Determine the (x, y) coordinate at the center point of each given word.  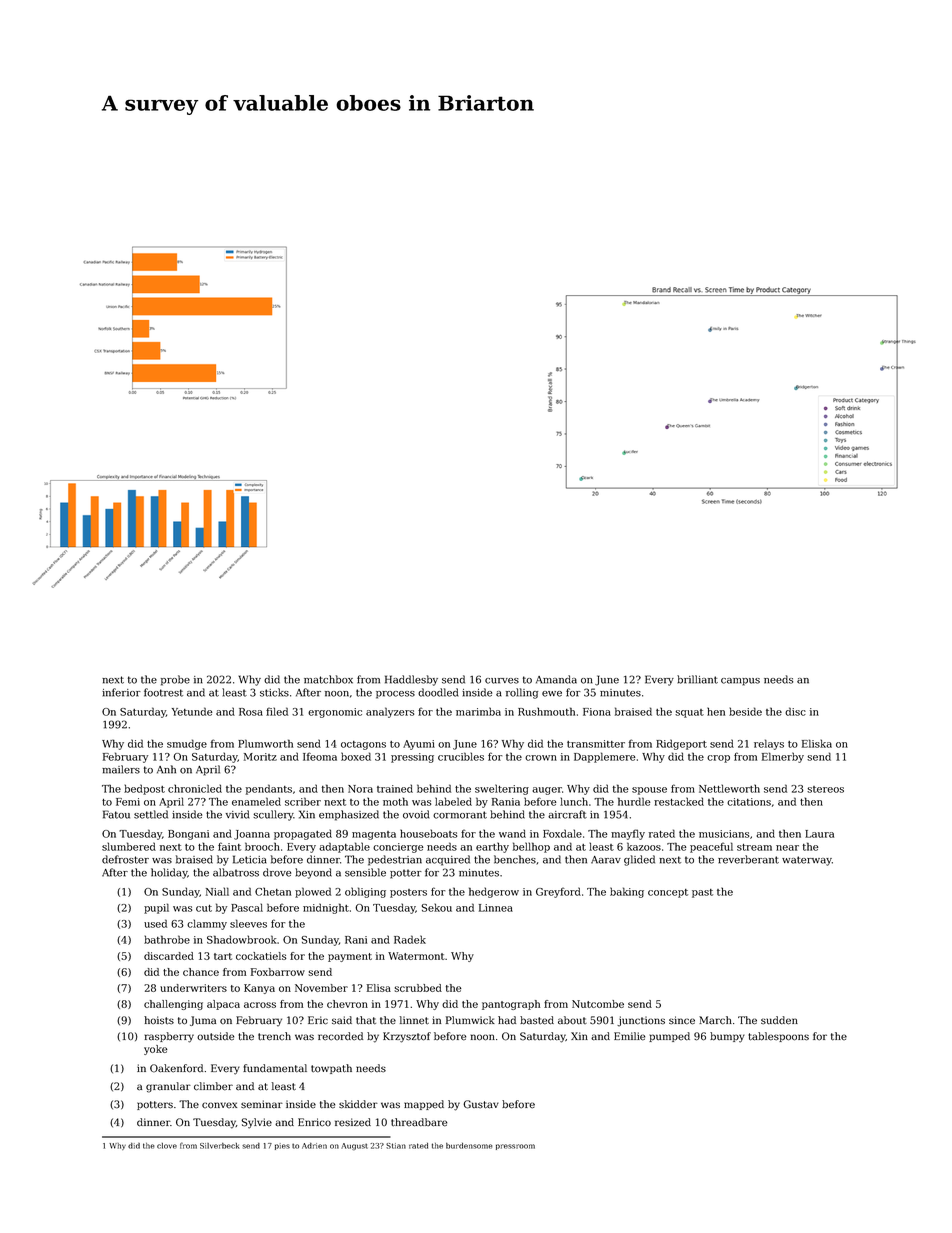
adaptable (344, 847)
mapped (424, 1105)
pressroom (515, 1147)
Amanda (556, 679)
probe (175, 680)
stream (754, 847)
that (366, 1020)
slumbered (129, 846)
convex (219, 1105)
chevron (347, 1004)
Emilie (629, 1036)
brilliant (697, 679)
